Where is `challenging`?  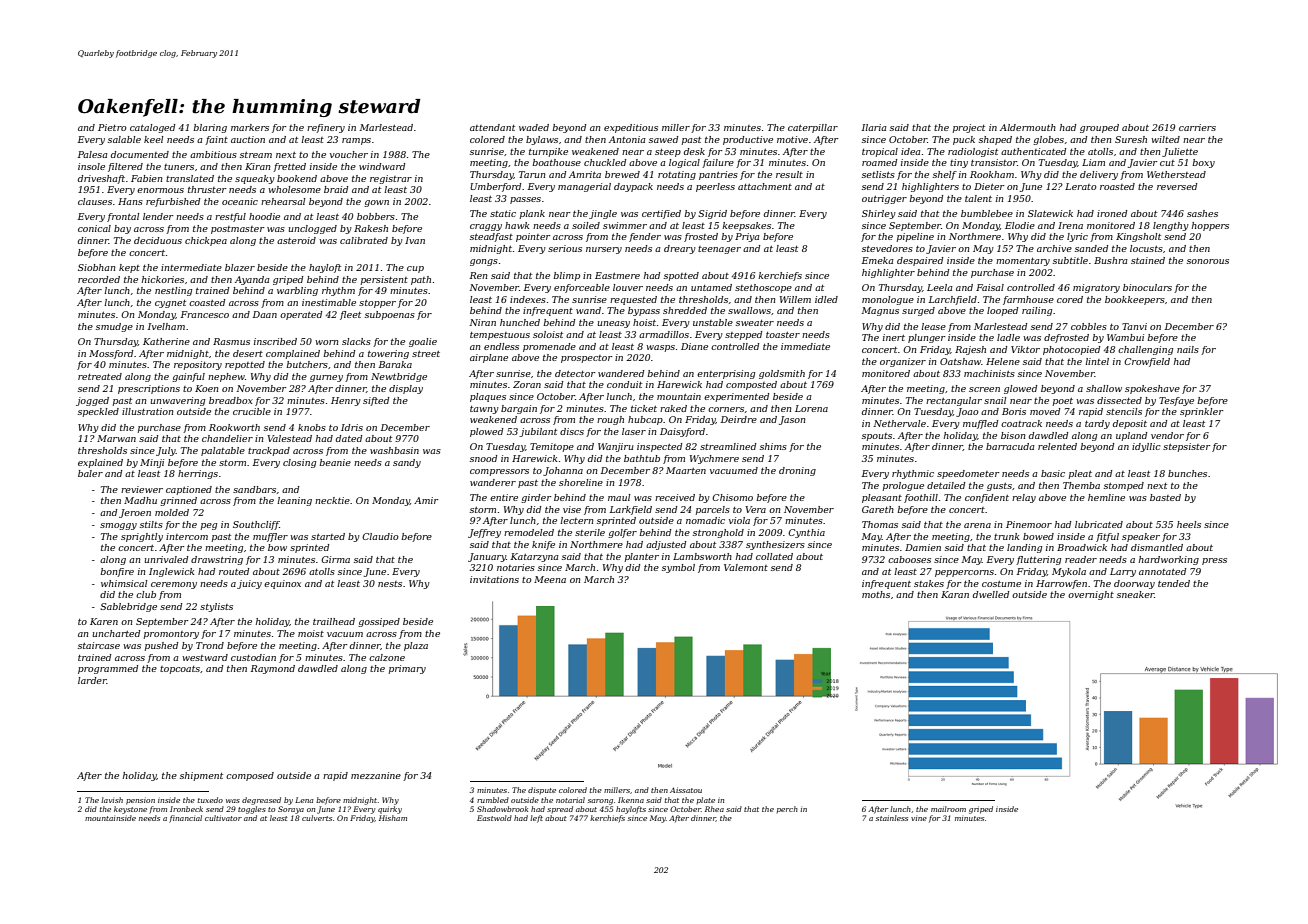
challenging is located at coordinates (1145, 350).
